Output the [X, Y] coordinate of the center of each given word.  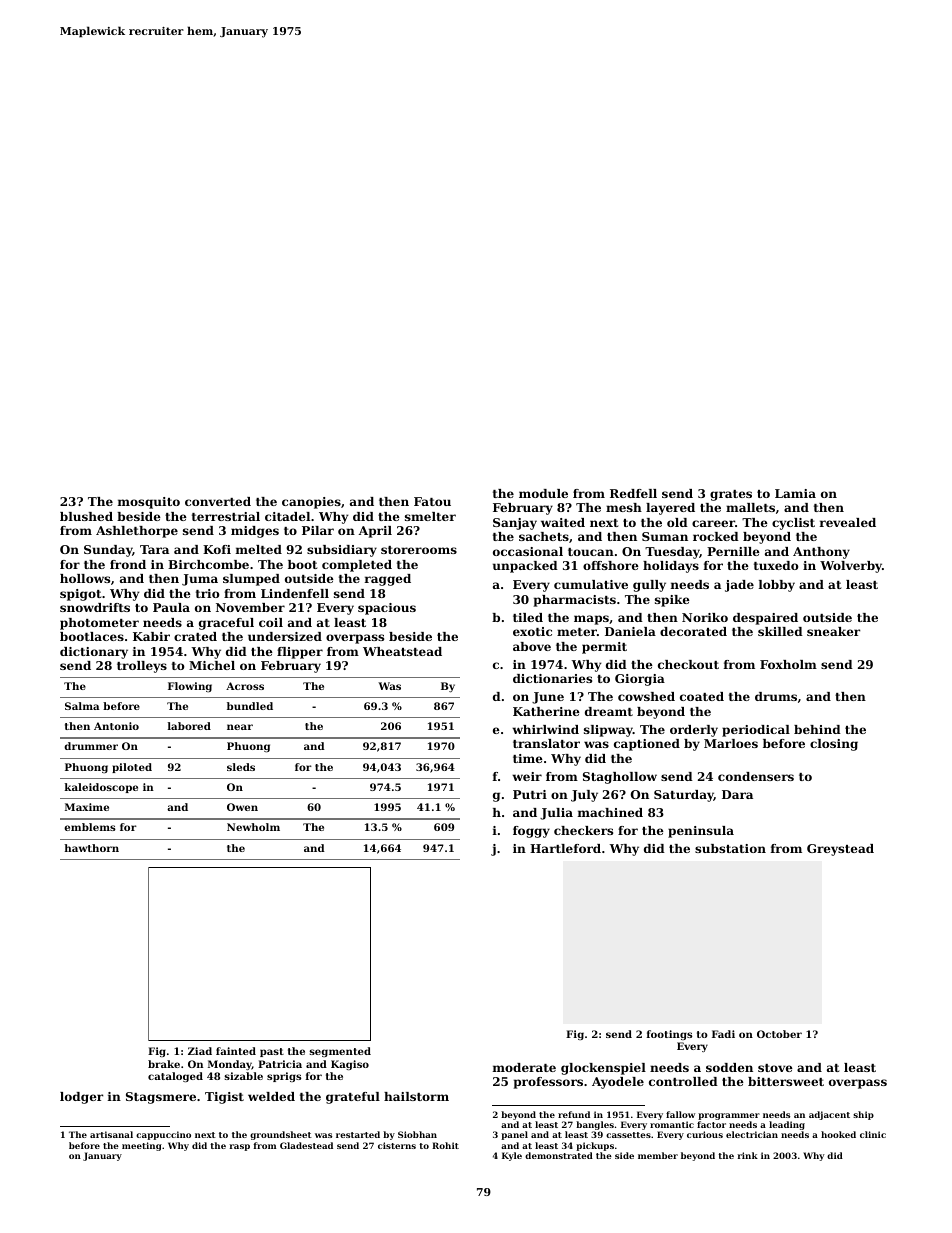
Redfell [633, 493]
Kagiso [350, 1065]
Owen [242, 807]
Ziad [200, 1051]
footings [669, 1035]
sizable [243, 1076]
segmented [340, 1052]
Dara [737, 794]
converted [218, 501]
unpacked [525, 567]
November [250, 607]
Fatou [432, 501]
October [779, 1034]
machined [610, 812]
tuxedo [776, 565]
